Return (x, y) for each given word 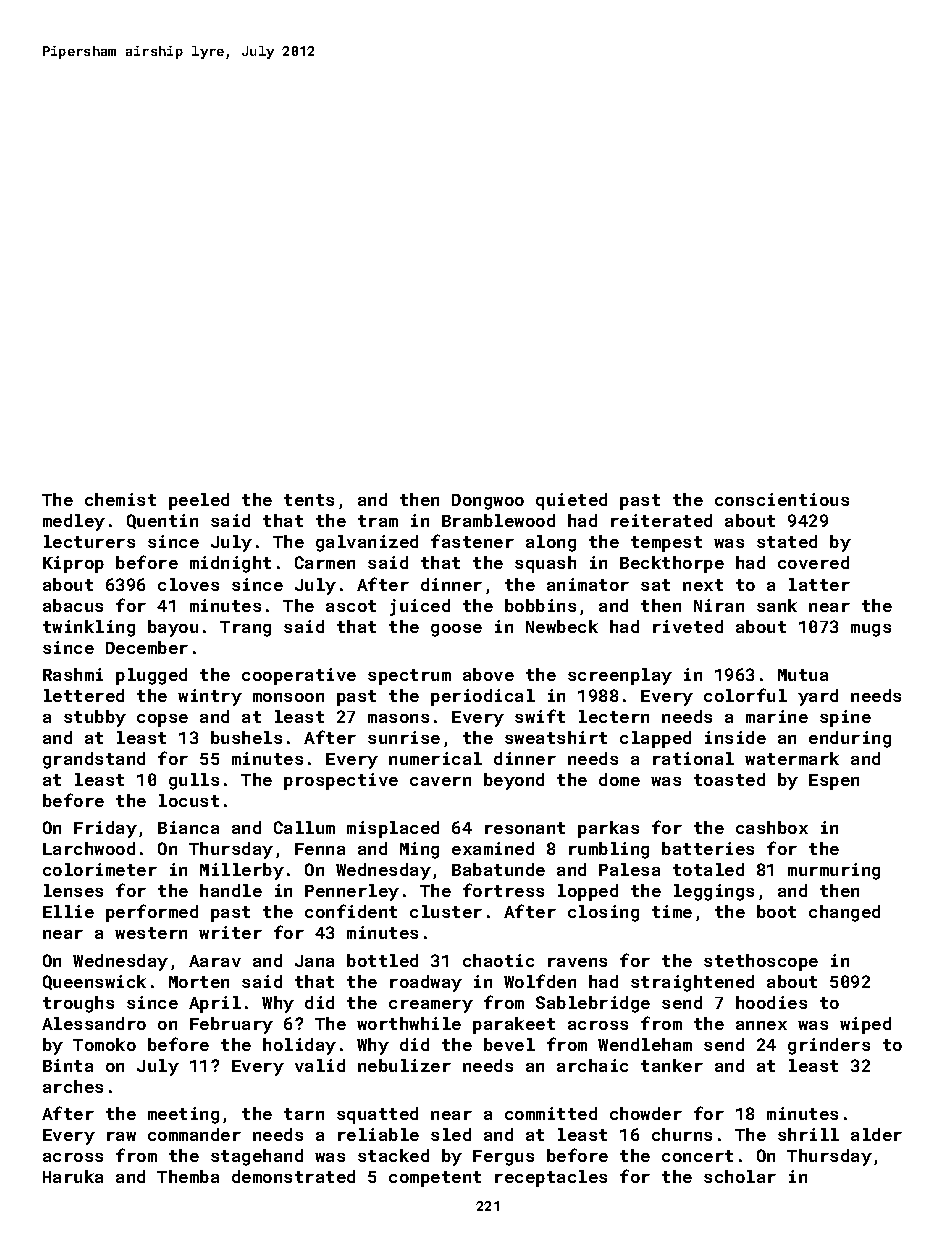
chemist (120, 499)
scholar (740, 1176)
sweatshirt (556, 737)
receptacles (551, 1178)
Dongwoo (488, 502)
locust (189, 800)
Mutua (803, 675)
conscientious (782, 499)
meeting (183, 1115)
